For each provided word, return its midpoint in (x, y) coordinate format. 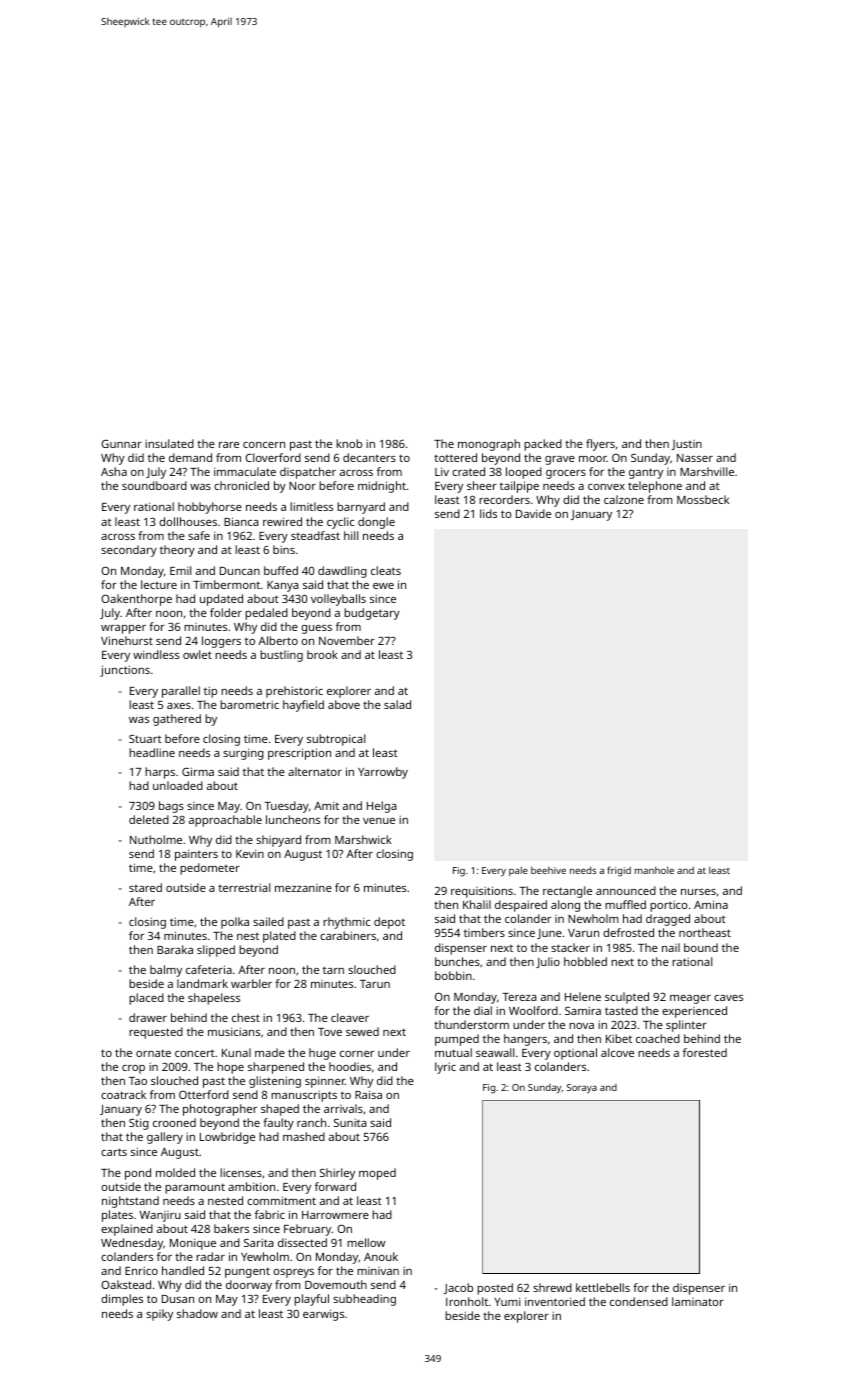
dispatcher (308, 473)
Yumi (507, 1301)
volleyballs (338, 600)
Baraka (175, 949)
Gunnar (121, 443)
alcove (617, 1052)
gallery (165, 1138)
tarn (333, 970)
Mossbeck (703, 499)
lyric (445, 1068)
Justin (686, 445)
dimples (122, 1300)
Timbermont (226, 584)
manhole (654, 870)
